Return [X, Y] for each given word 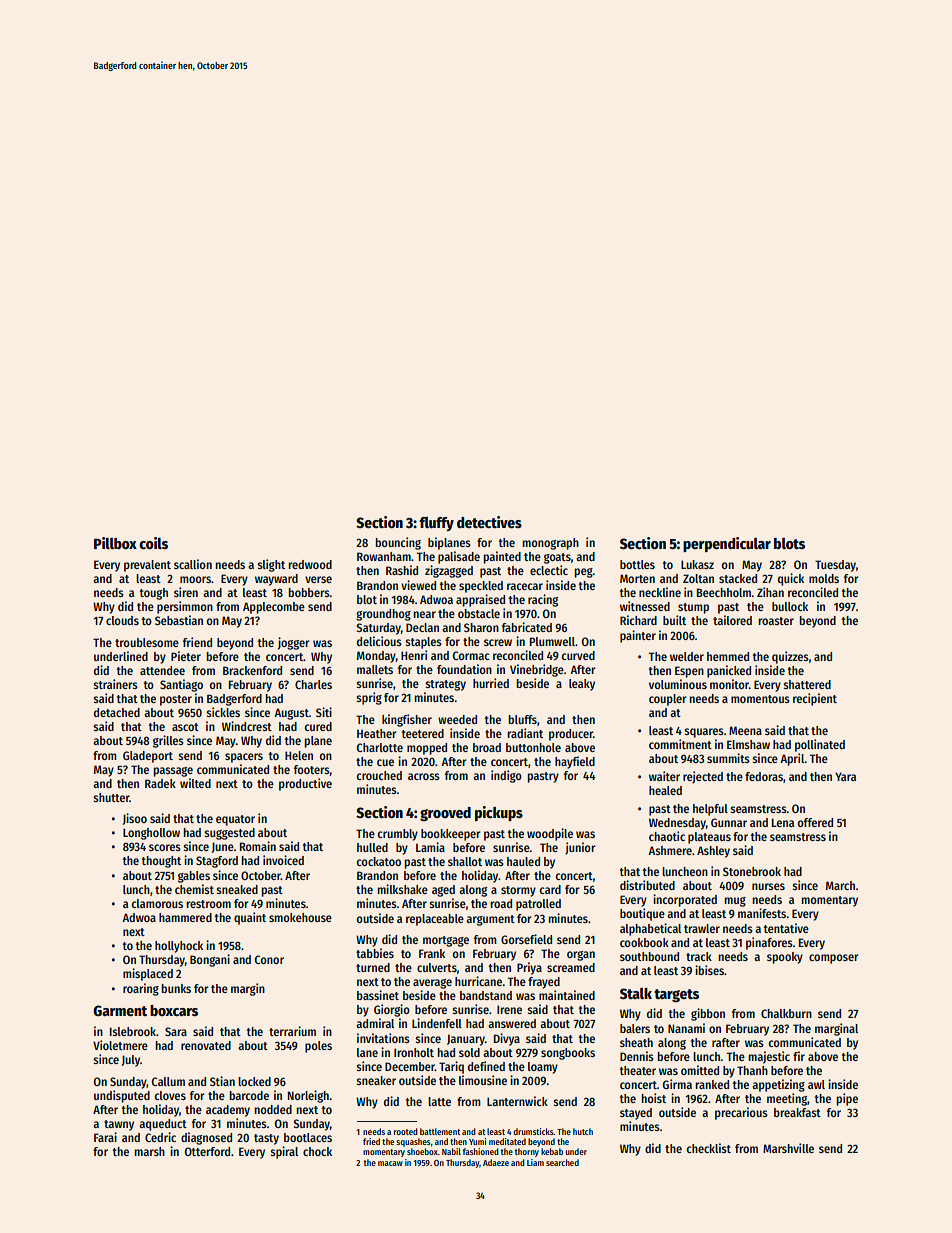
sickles [223, 712]
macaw [390, 1163]
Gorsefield [526, 939]
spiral [284, 1152]
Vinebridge [537, 670]
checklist [709, 1148]
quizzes [790, 657]
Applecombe [274, 608]
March [840, 885]
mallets [375, 669]
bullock [790, 606]
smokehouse [300, 917]
